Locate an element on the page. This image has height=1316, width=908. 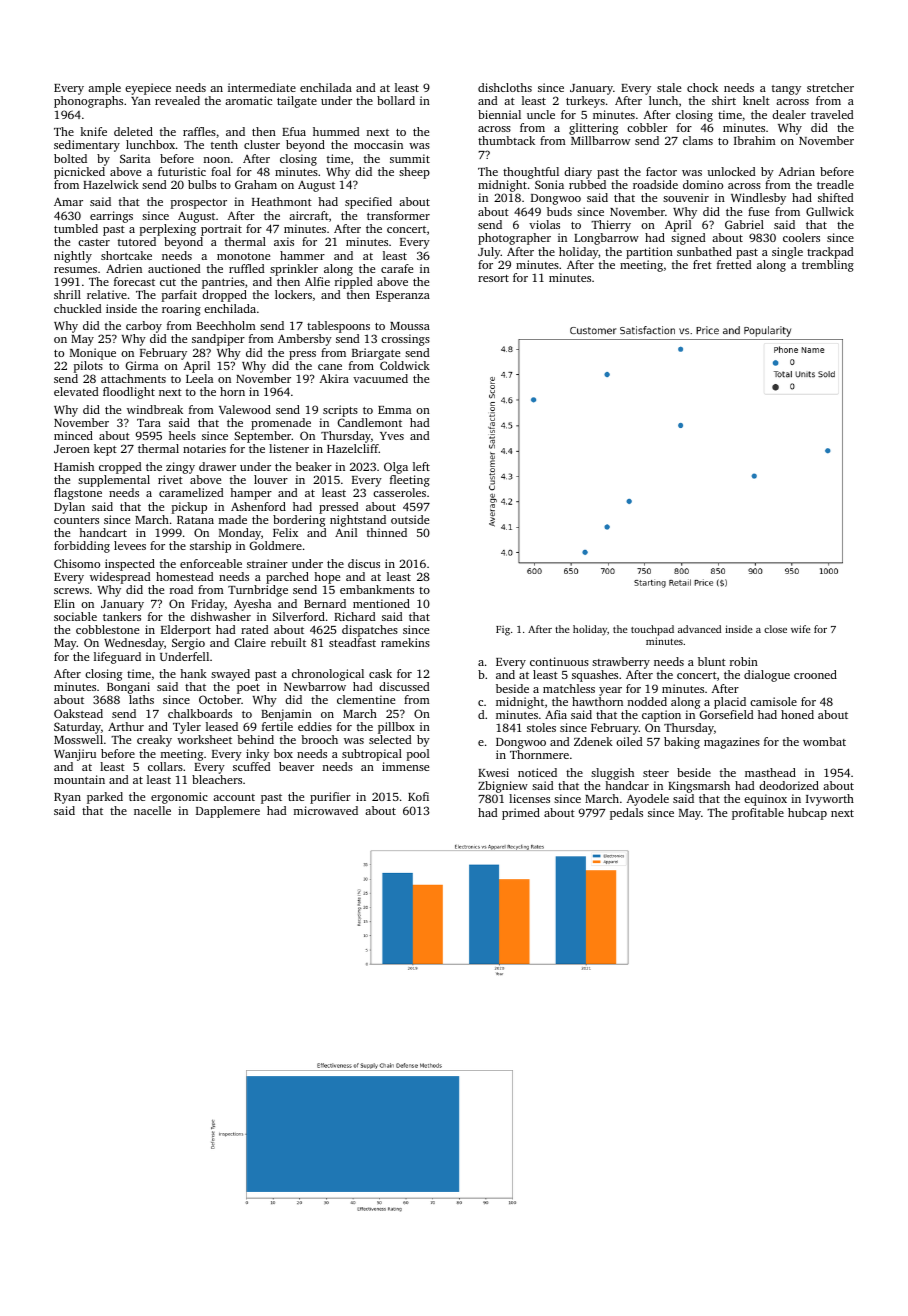
Oakstead is located at coordinates (78, 713).
